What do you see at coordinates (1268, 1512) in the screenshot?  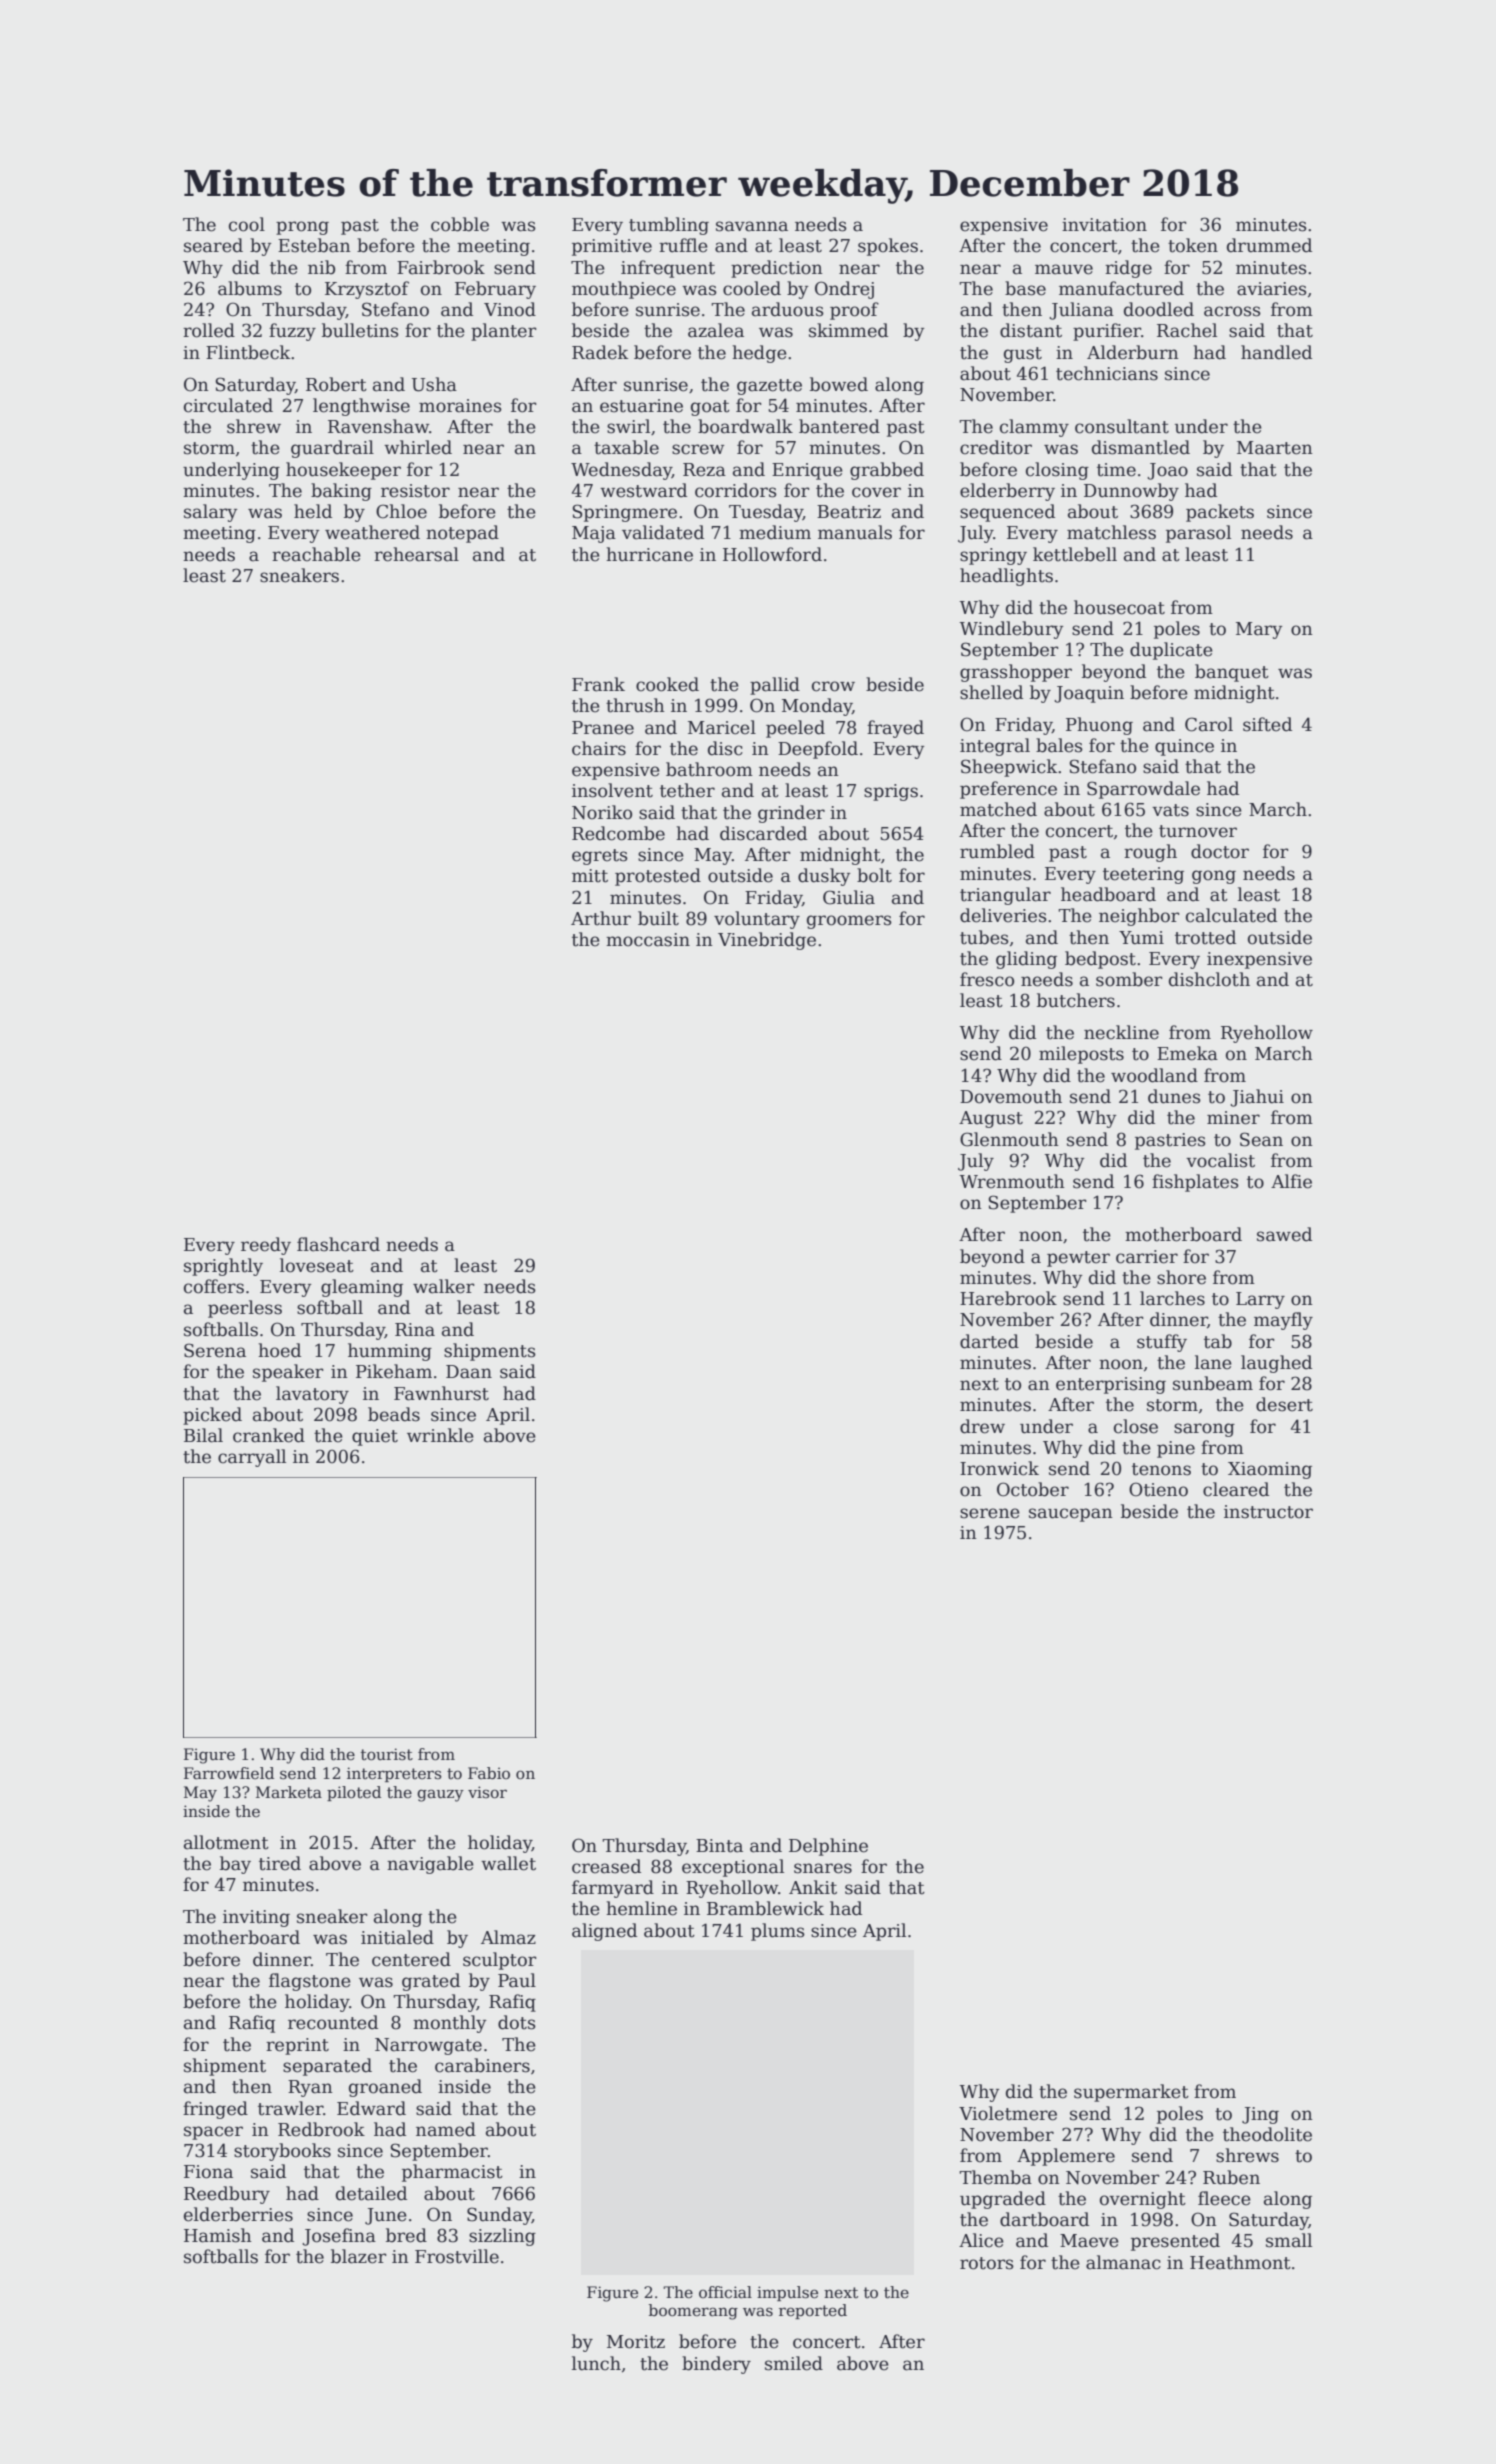 I see `instructor` at bounding box center [1268, 1512].
